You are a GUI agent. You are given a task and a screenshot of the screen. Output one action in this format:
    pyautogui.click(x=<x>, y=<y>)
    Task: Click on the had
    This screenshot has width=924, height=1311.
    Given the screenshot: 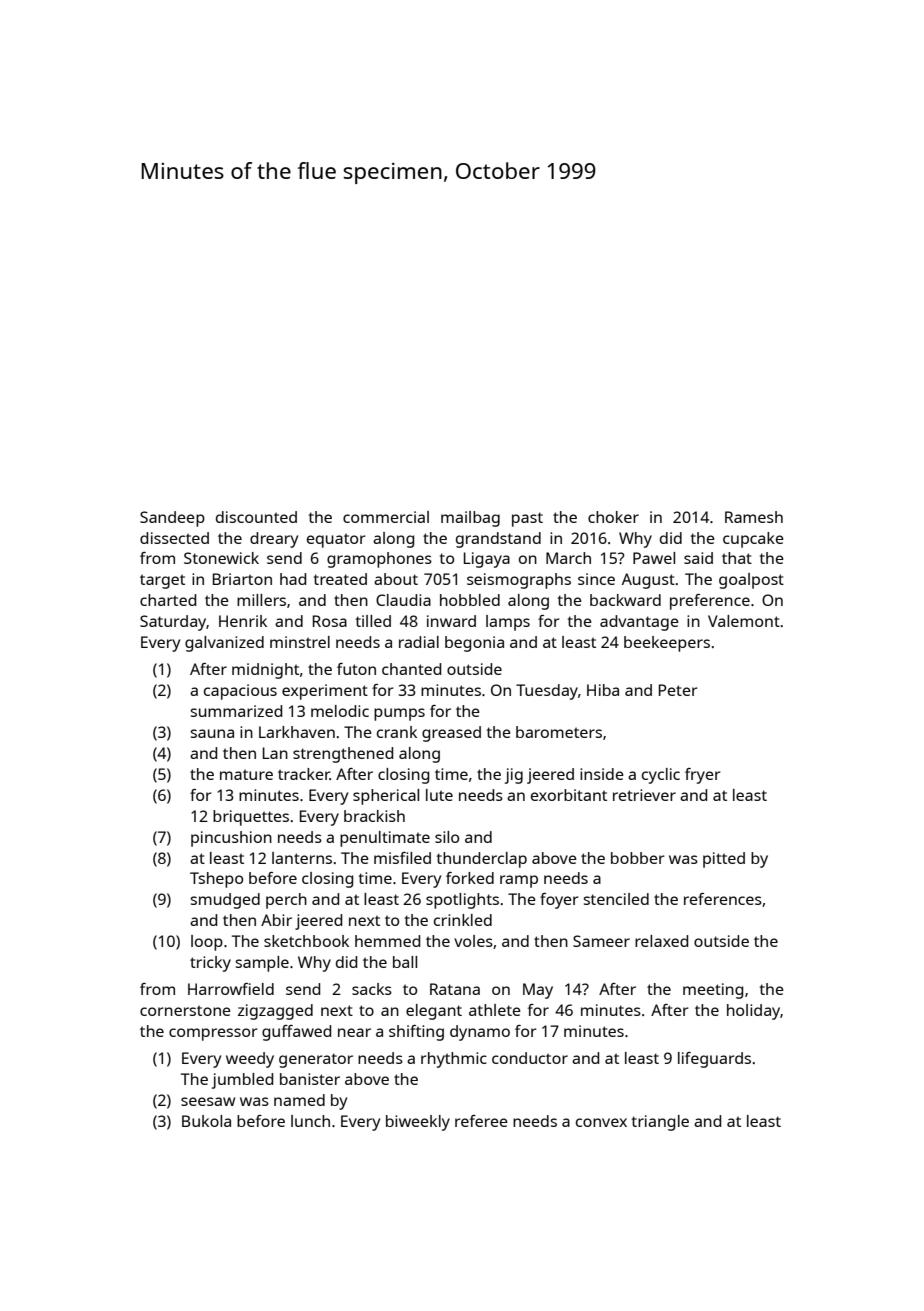 What is the action you would take?
    pyautogui.click(x=293, y=579)
